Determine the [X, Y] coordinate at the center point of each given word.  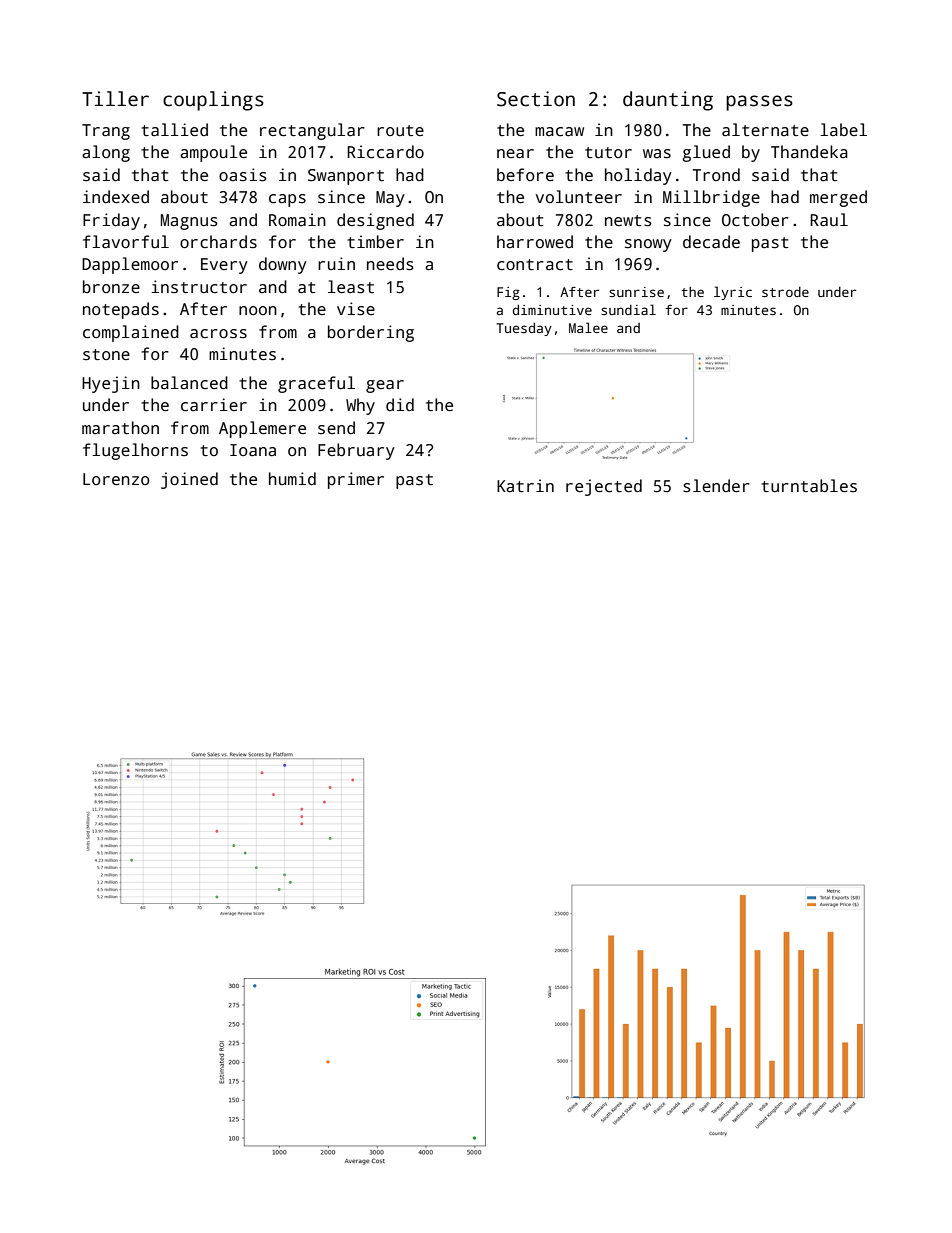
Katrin [525, 486]
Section [536, 99]
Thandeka [809, 151]
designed [375, 221]
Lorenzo [116, 479]
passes [759, 103]
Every [224, 266]
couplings [213, 101]
